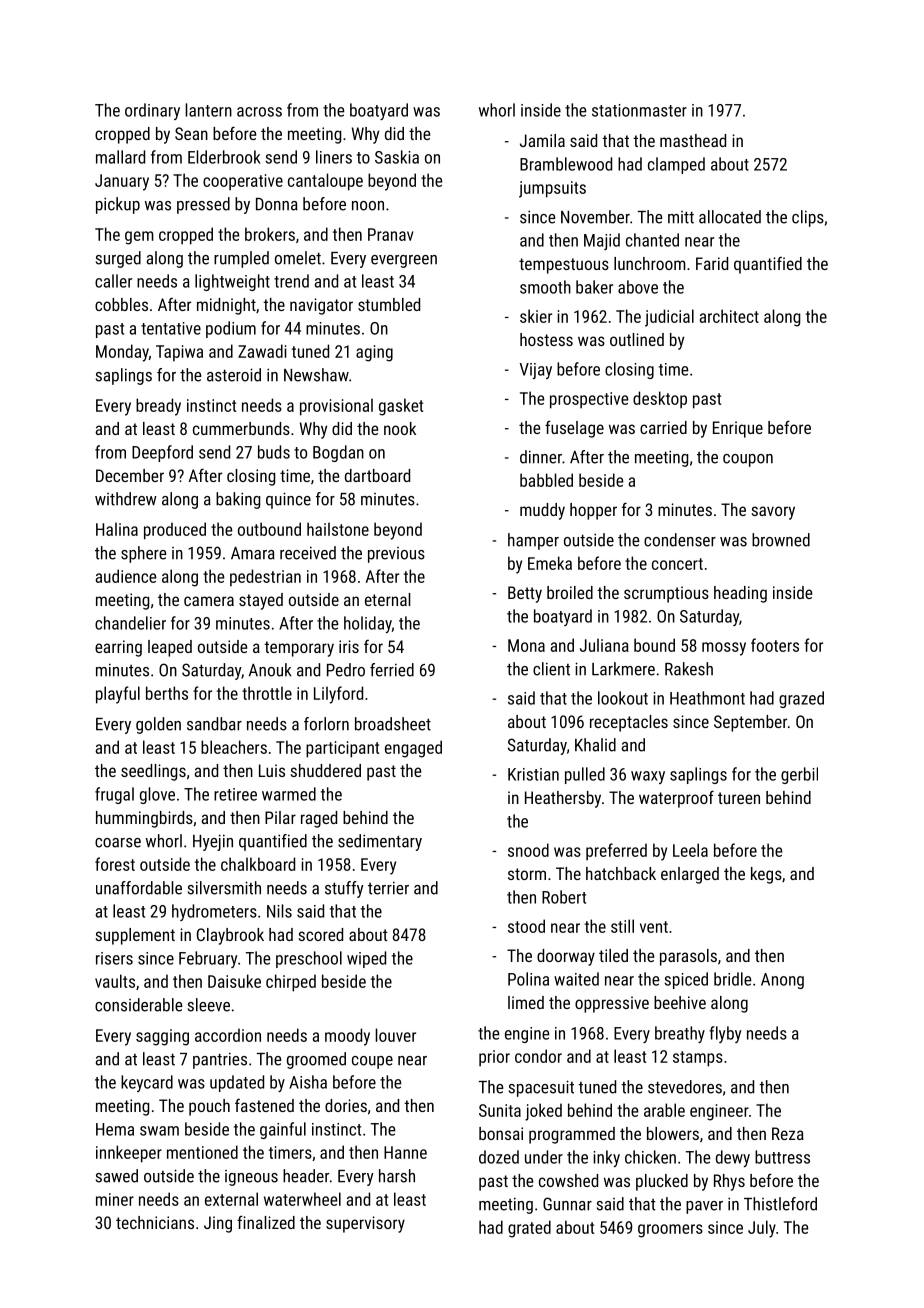 The image size is (924, 1308). What do you see at coordinates (639, 110) in the screenshot?
I see `stationmaster` at bounding box center [639, 110].
